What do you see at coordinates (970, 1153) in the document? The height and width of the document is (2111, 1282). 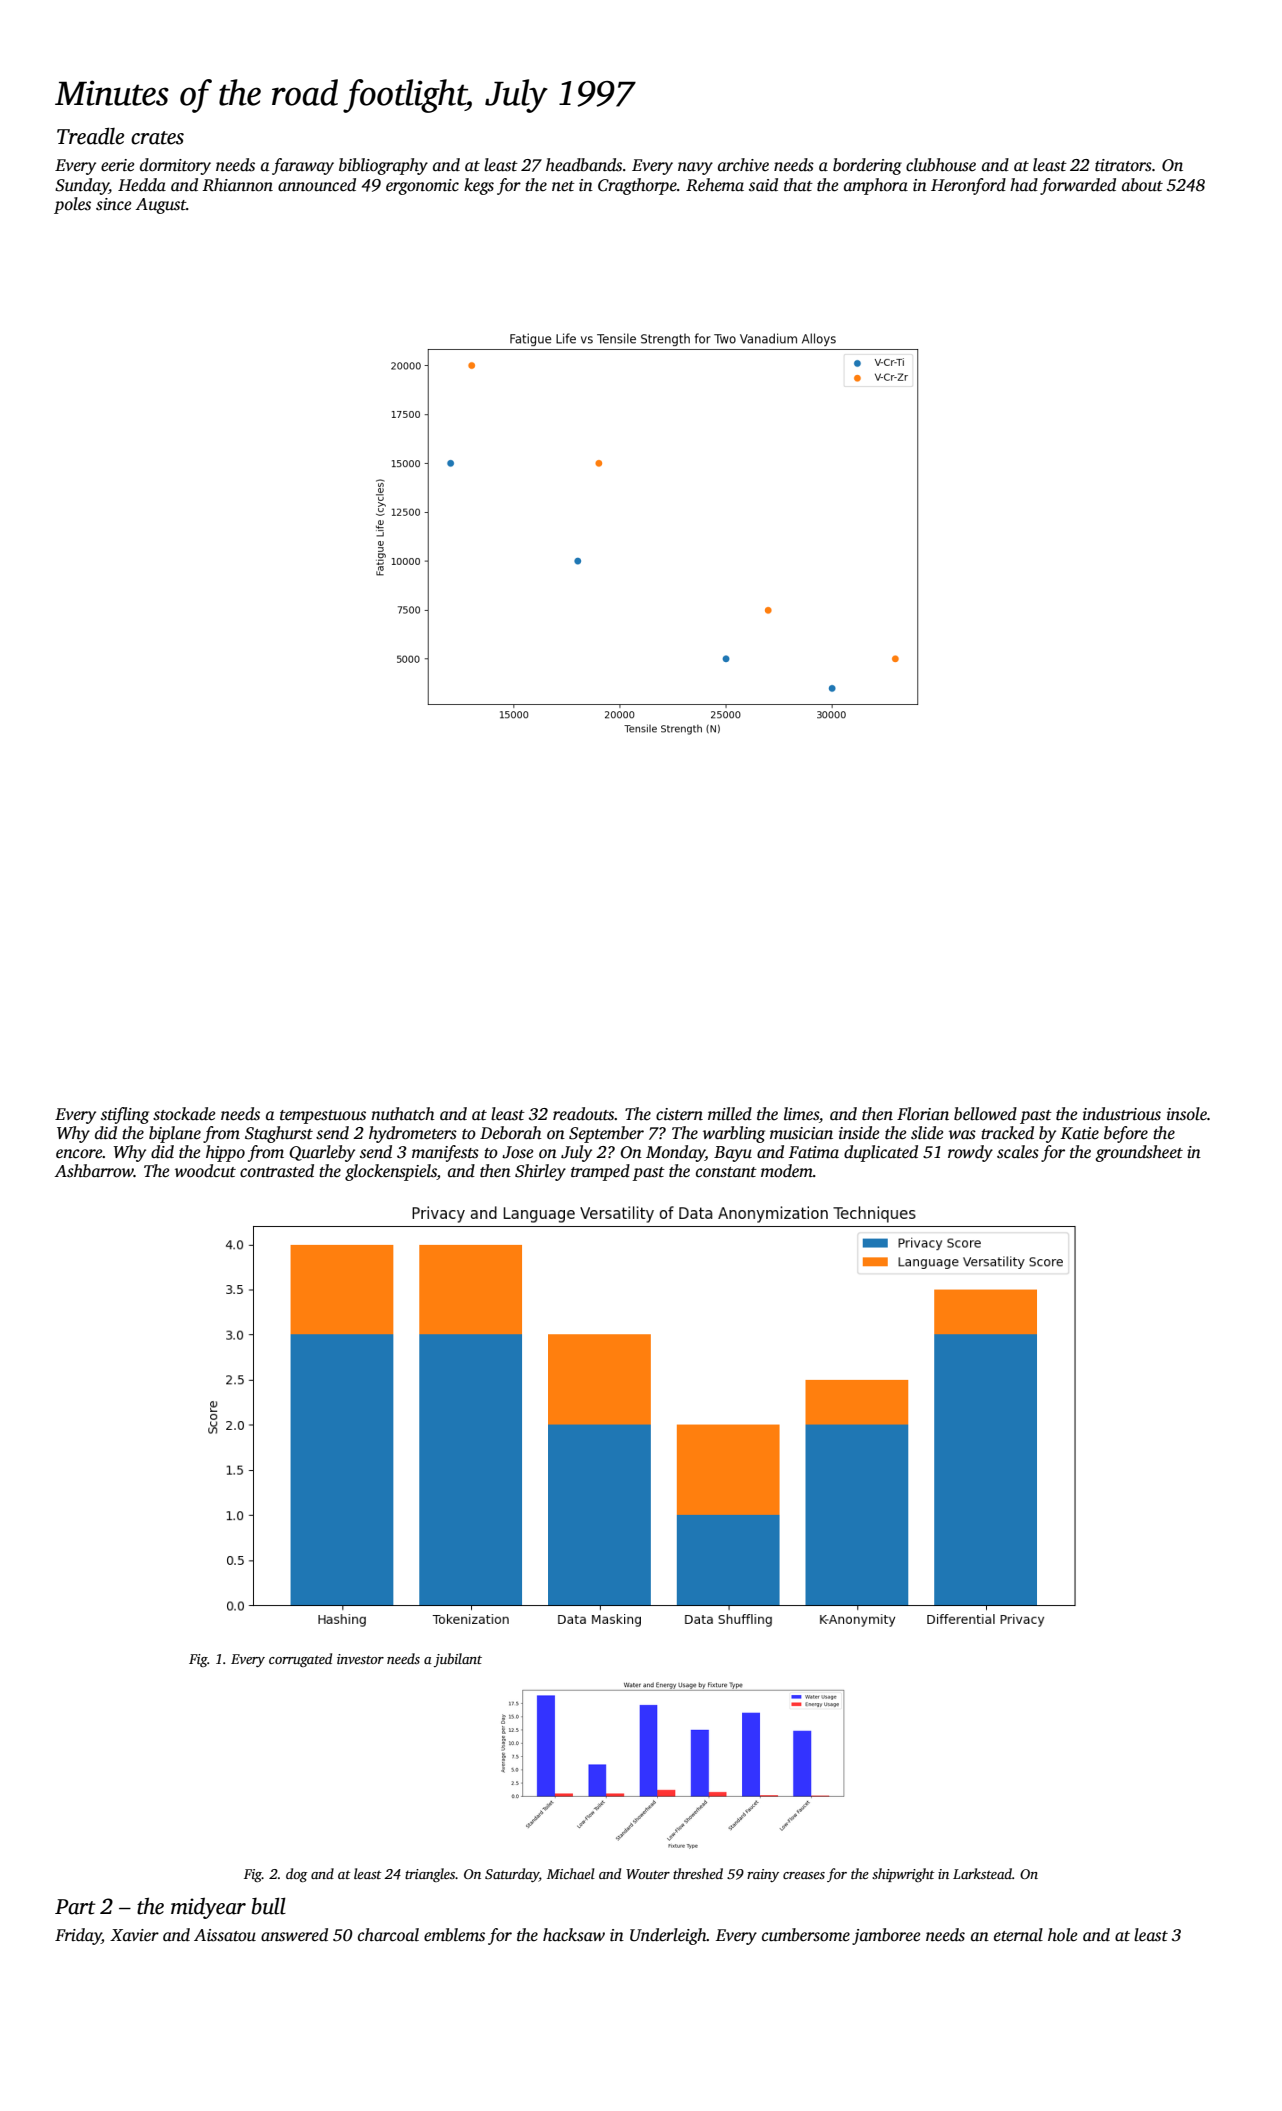 I see `rowdy` at bounding box center [970, 1153].
